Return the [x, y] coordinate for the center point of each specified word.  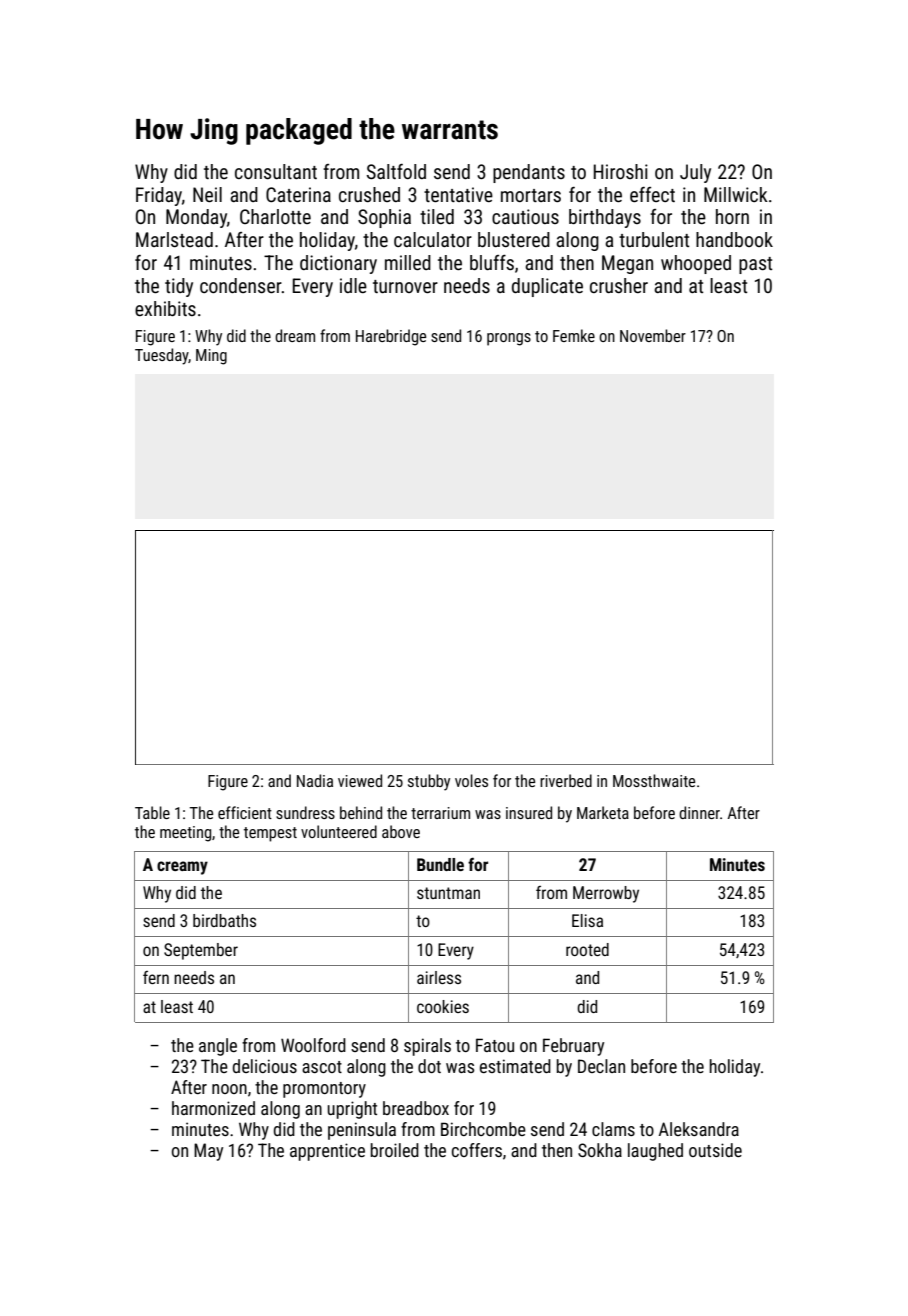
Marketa [603, 812]
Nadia [315, 780]
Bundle [440, 864]
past [755, 265]
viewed [360, 780]
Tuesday [162, 356]
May [208, 1152]
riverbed [566, 780]
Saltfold [396, 171]
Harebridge [391, 337]
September [201, 951]
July [695, 173]
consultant [276, 171]
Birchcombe [483, 1129]
